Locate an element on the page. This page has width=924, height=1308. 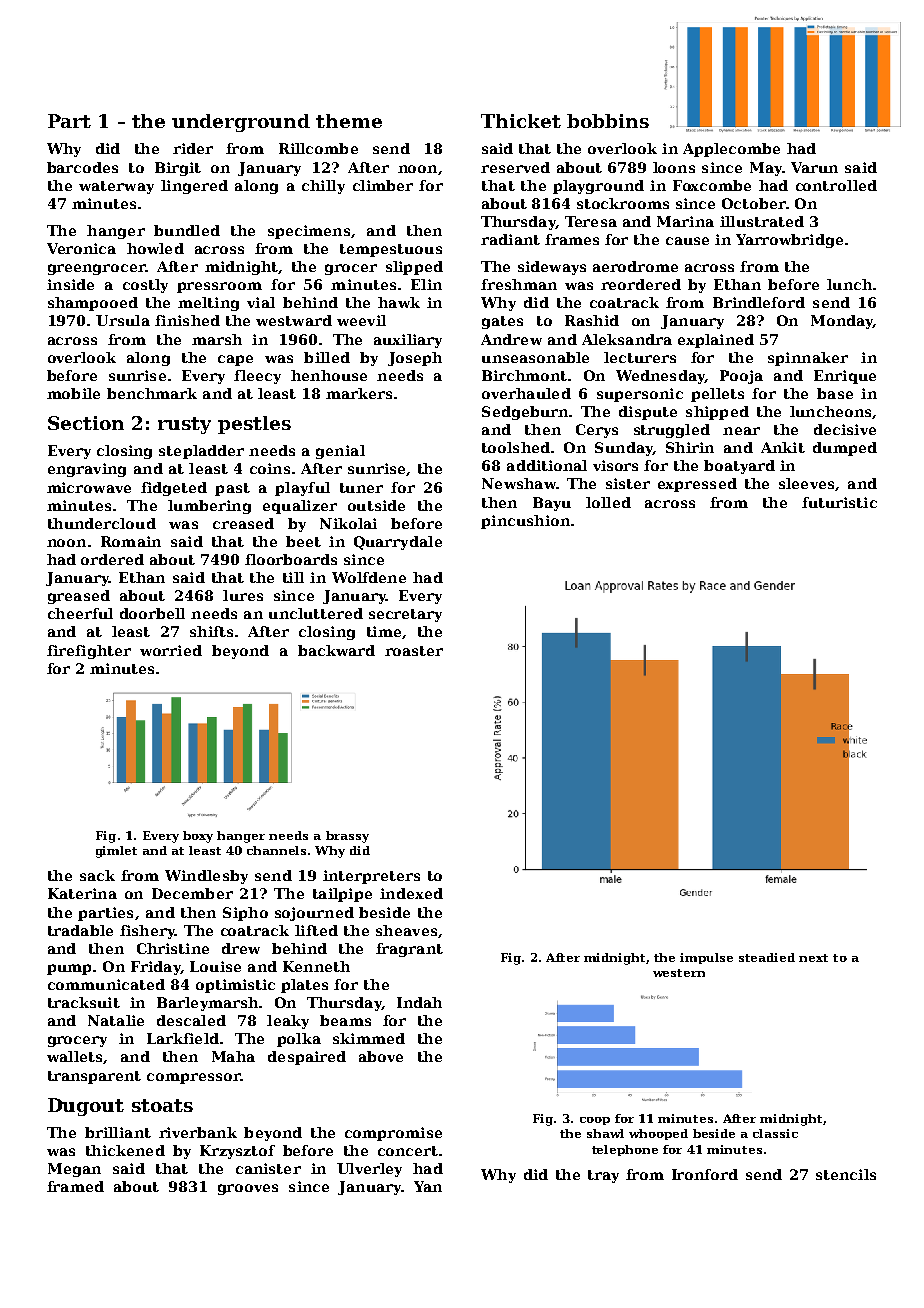
brassy is located at coordinates (347, 837).
